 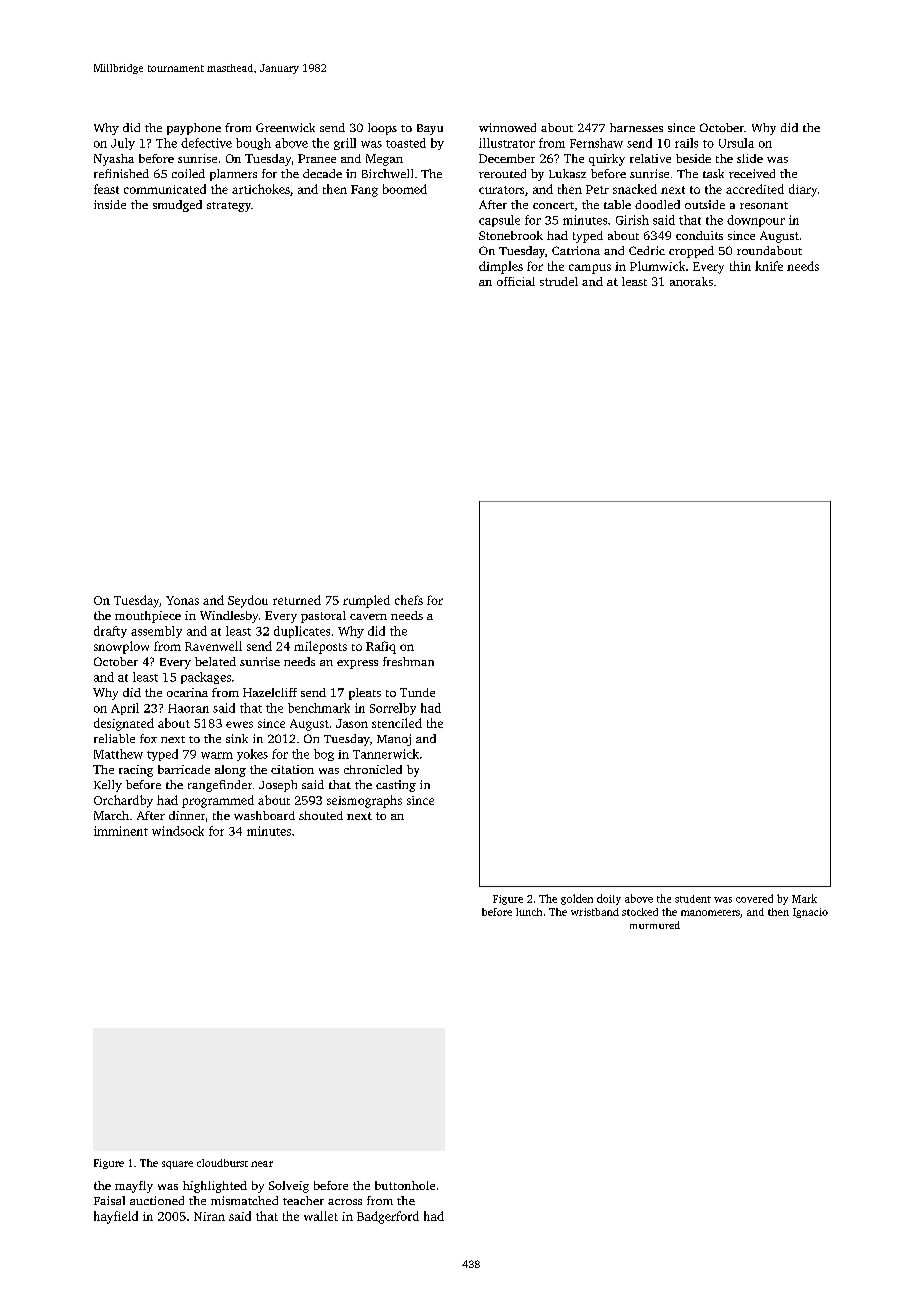 I want to click on chefs, so click(x=409, y=600).
